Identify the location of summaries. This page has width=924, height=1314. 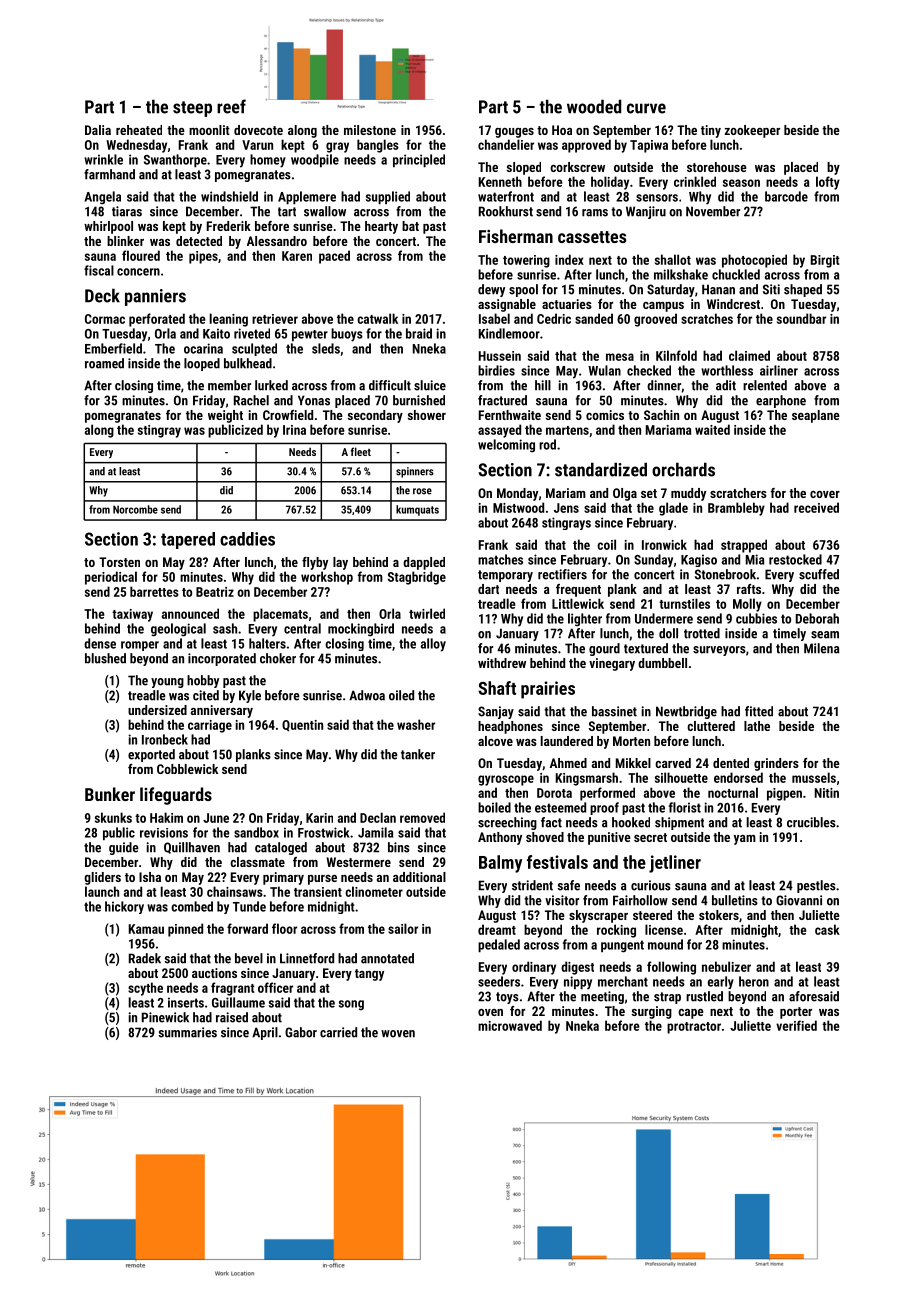
(187, 1032).
